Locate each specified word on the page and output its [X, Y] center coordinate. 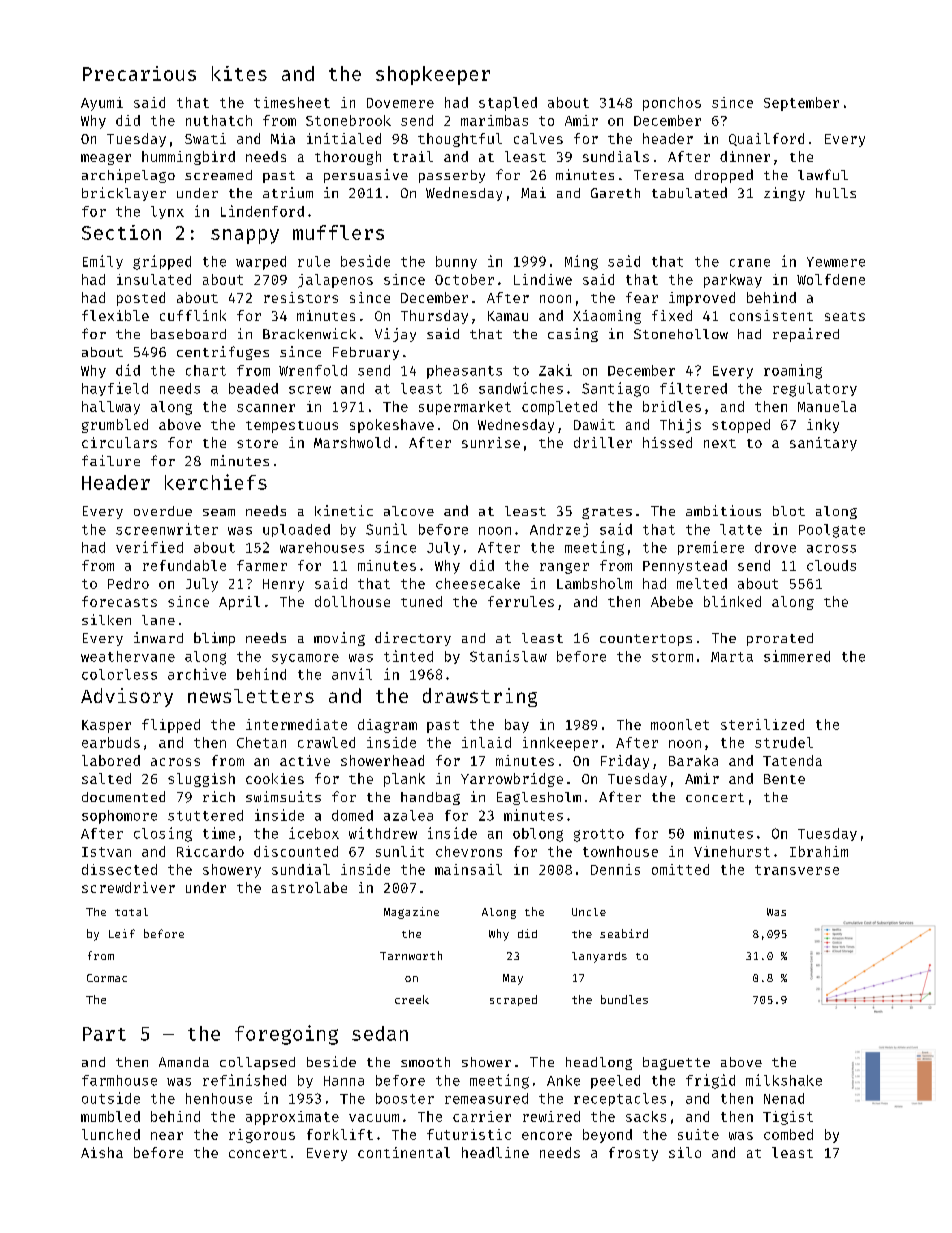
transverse [797, 870]
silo [685, 1152]
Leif [122, 933]
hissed [667, 442]
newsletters [251, 696]
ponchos [672, 104]
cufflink [193, 315]
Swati [205, 138]
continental [404, 1152]
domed [352, 815]
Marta [732, 657]
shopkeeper [433, 75]
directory [413, 639]
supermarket [465, 408]
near [167, 1136]
